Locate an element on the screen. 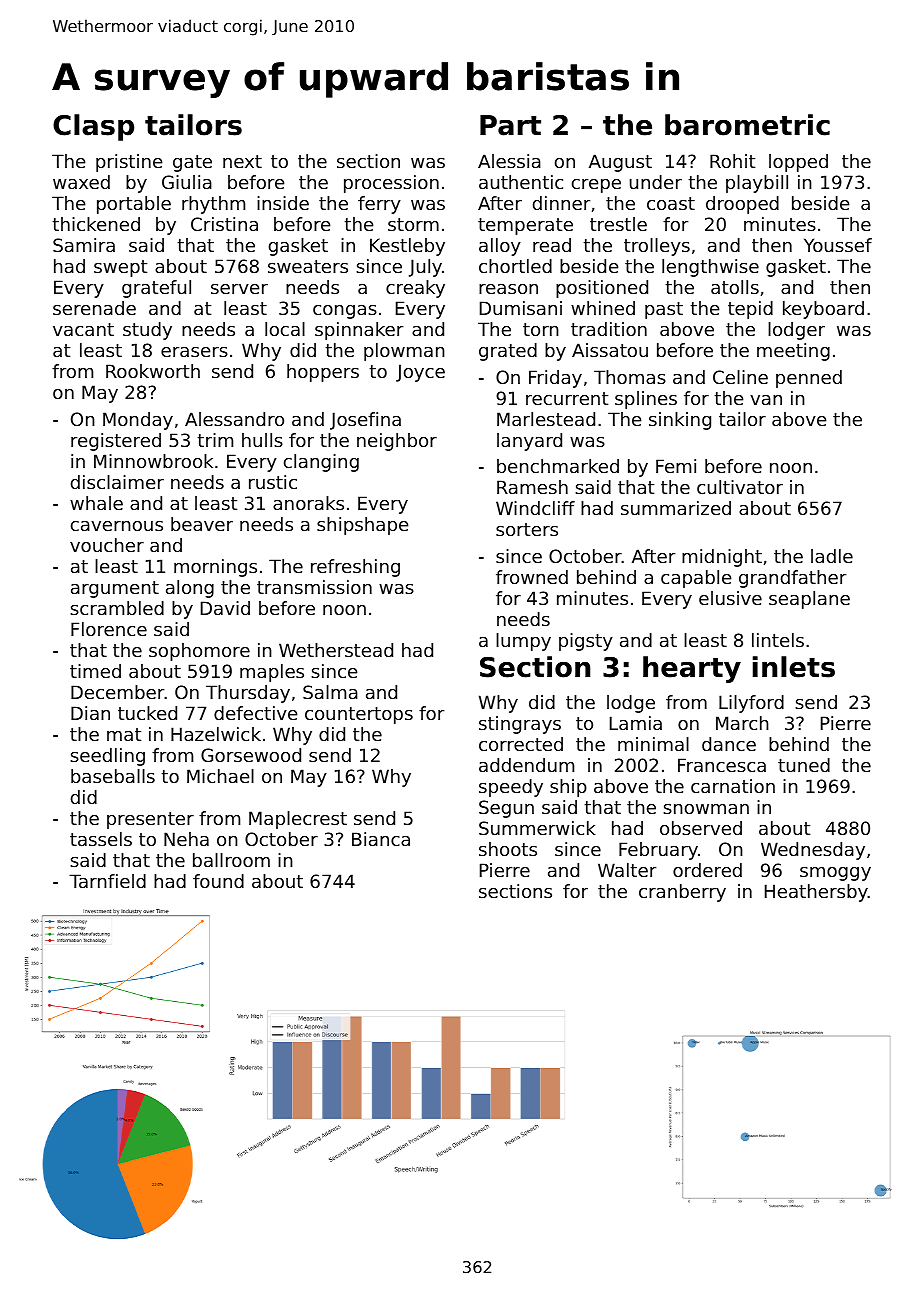 The image size is (924, 1308). tuned is located at coordinates (804, 765).
